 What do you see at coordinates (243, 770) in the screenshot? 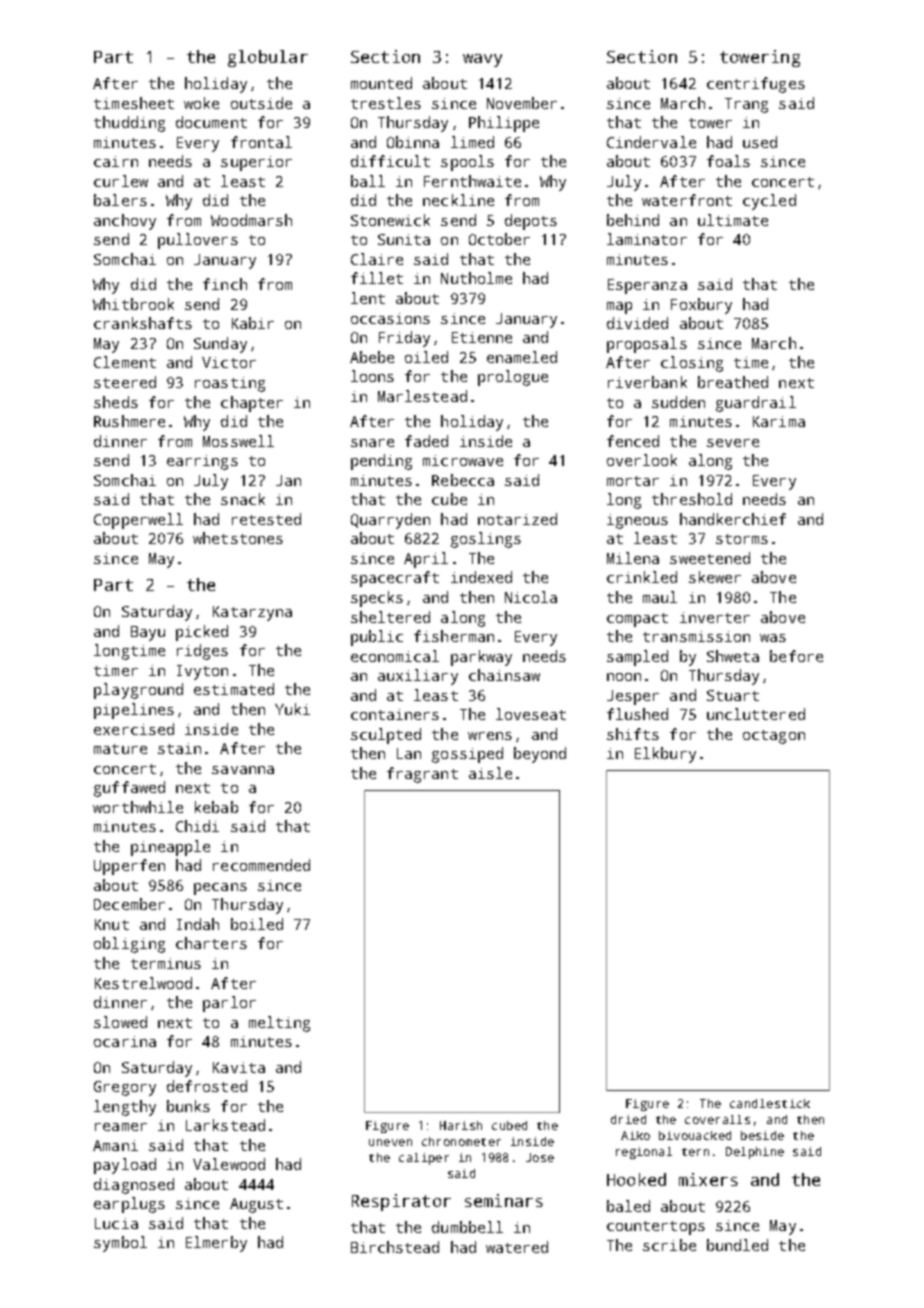
I see `savanna` at bounding box center [243, 770].
